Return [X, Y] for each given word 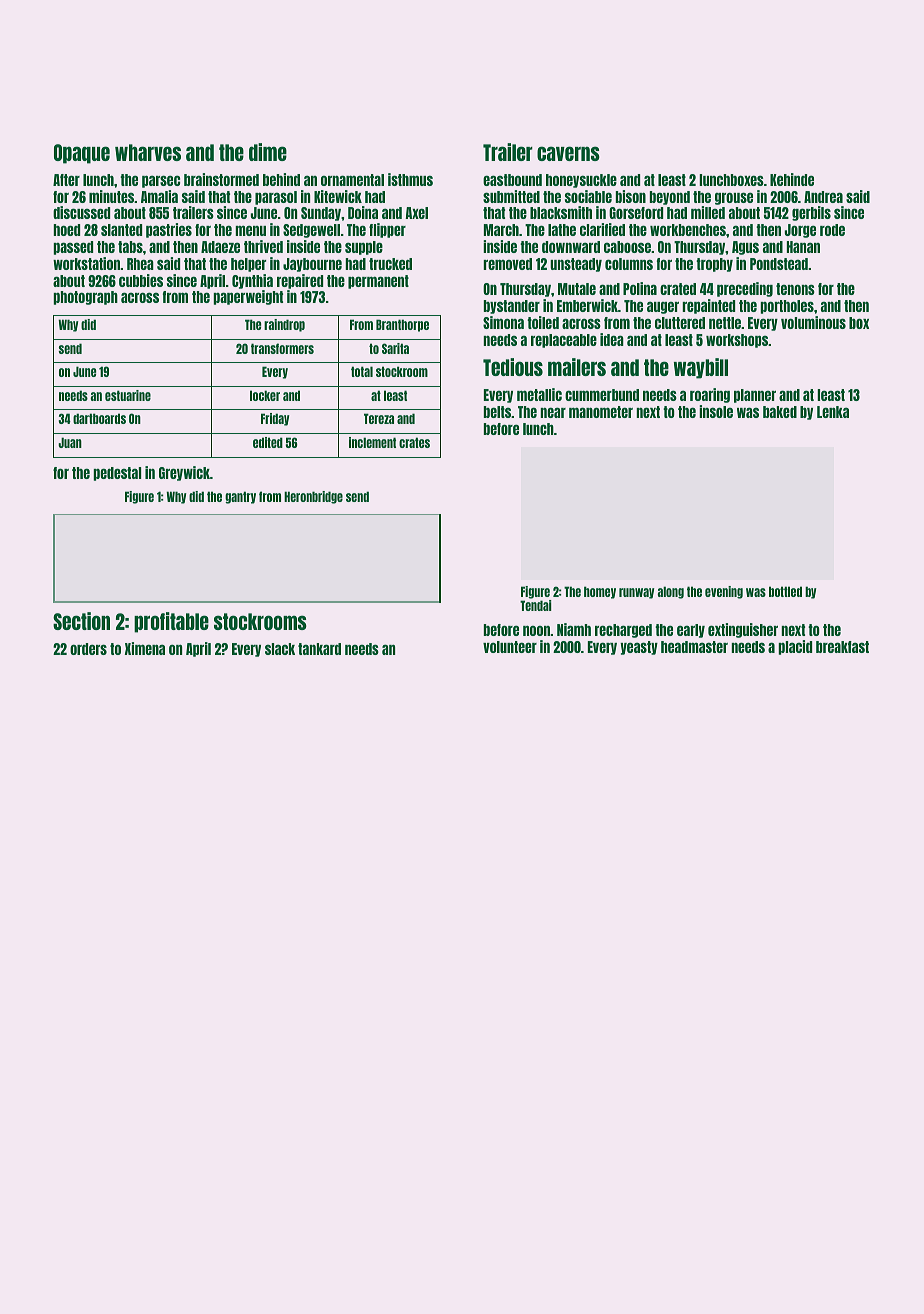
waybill [701, 368]
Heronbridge [313, 497]
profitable [171, 622]
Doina [363, 212]
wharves [148, 152]
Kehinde [792, 179]
